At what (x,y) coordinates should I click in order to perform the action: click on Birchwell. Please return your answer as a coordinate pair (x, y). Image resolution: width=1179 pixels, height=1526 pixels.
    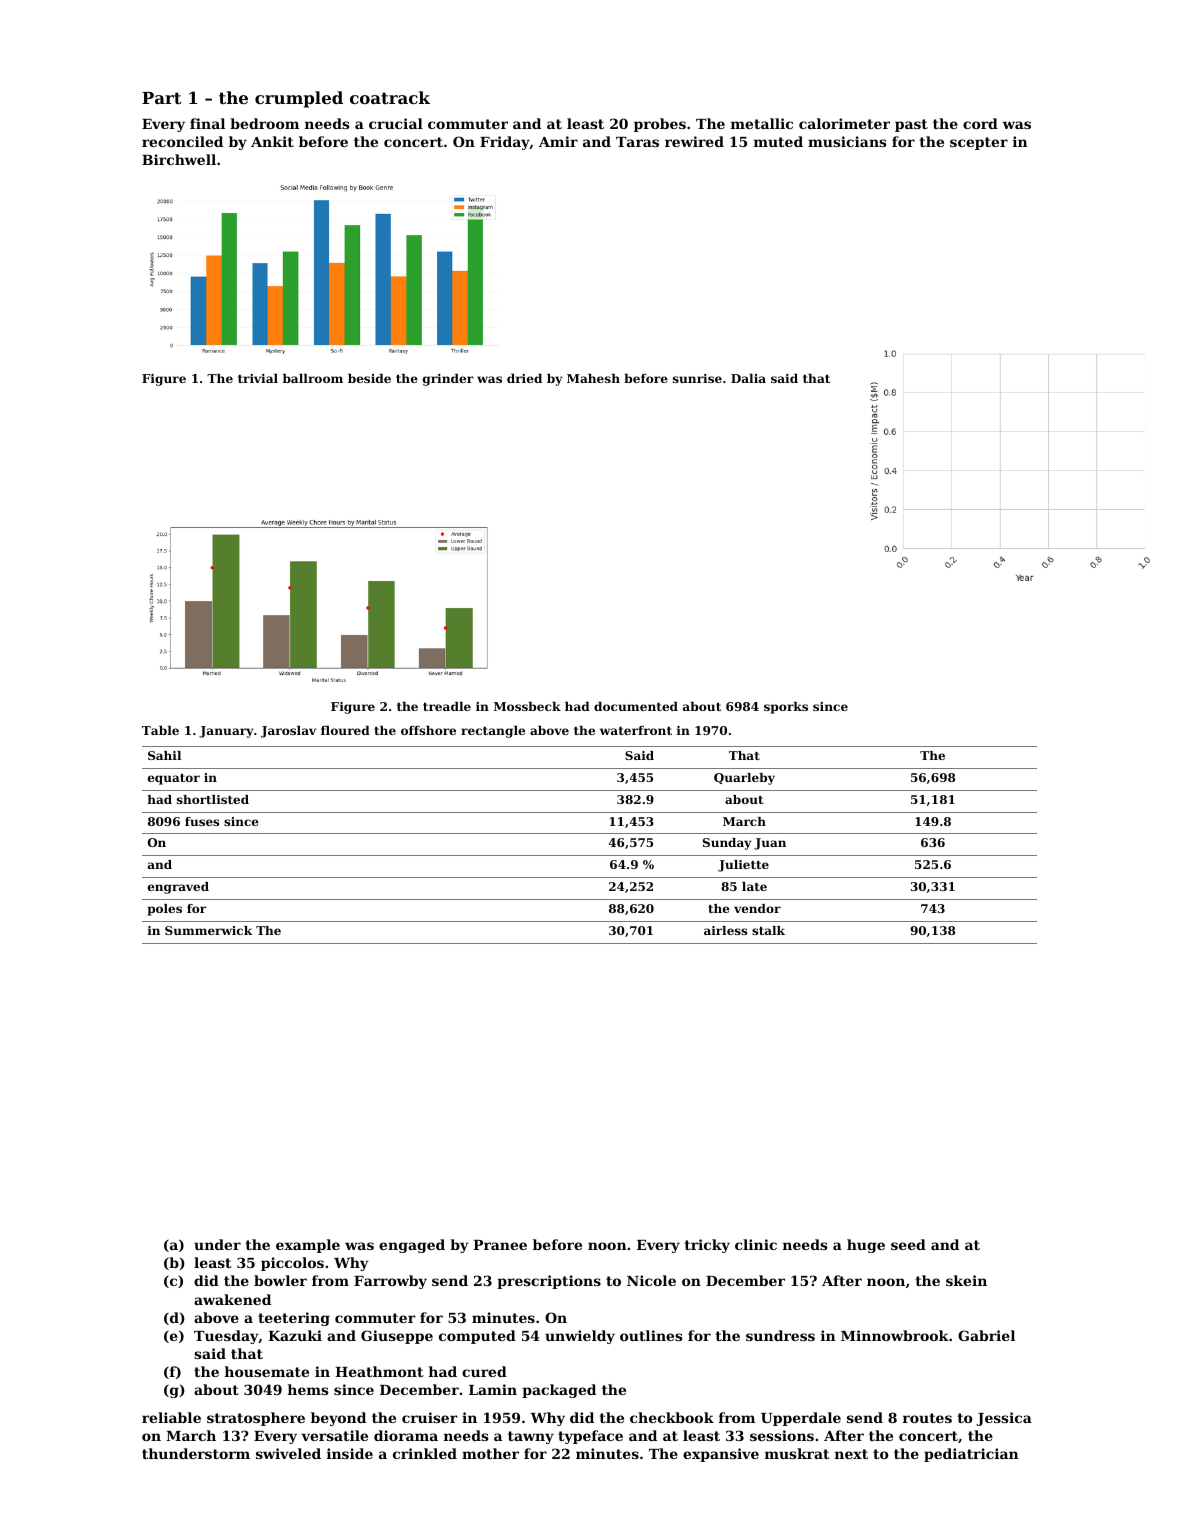
    Looking at the image, I should click on (179, 159).
